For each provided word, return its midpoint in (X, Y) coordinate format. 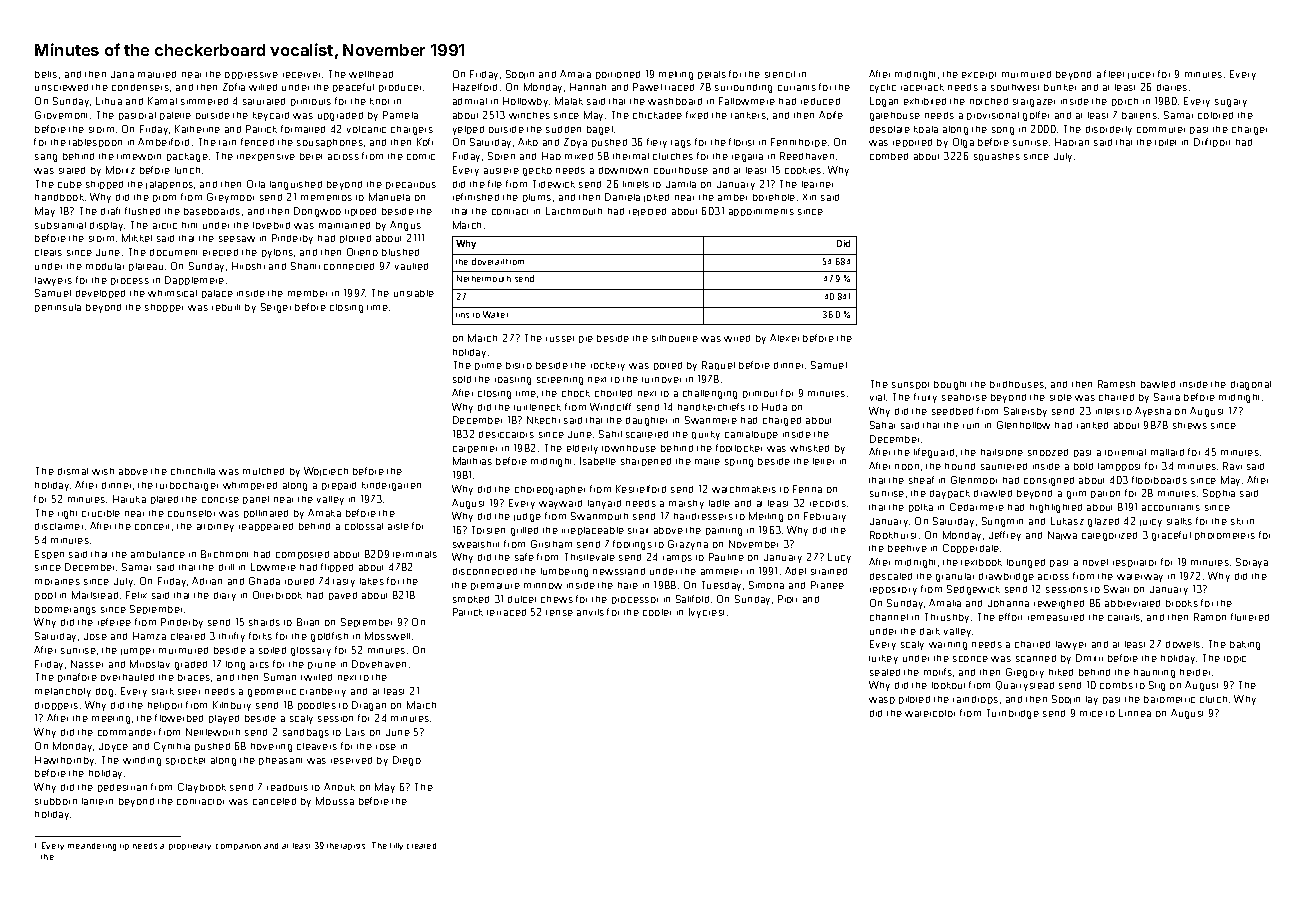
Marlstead (95, 595)
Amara (575, 74)
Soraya (1252, 563)
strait (638, 531)
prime (488, 366)
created (421, 846)
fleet (1114, 74)
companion (238, 847)
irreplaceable (593, 531)
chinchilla (193, 471)
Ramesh (1116, 384)
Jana (122, 74)
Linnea (1135, 713)
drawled (993, 493)
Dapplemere (194, 280)
